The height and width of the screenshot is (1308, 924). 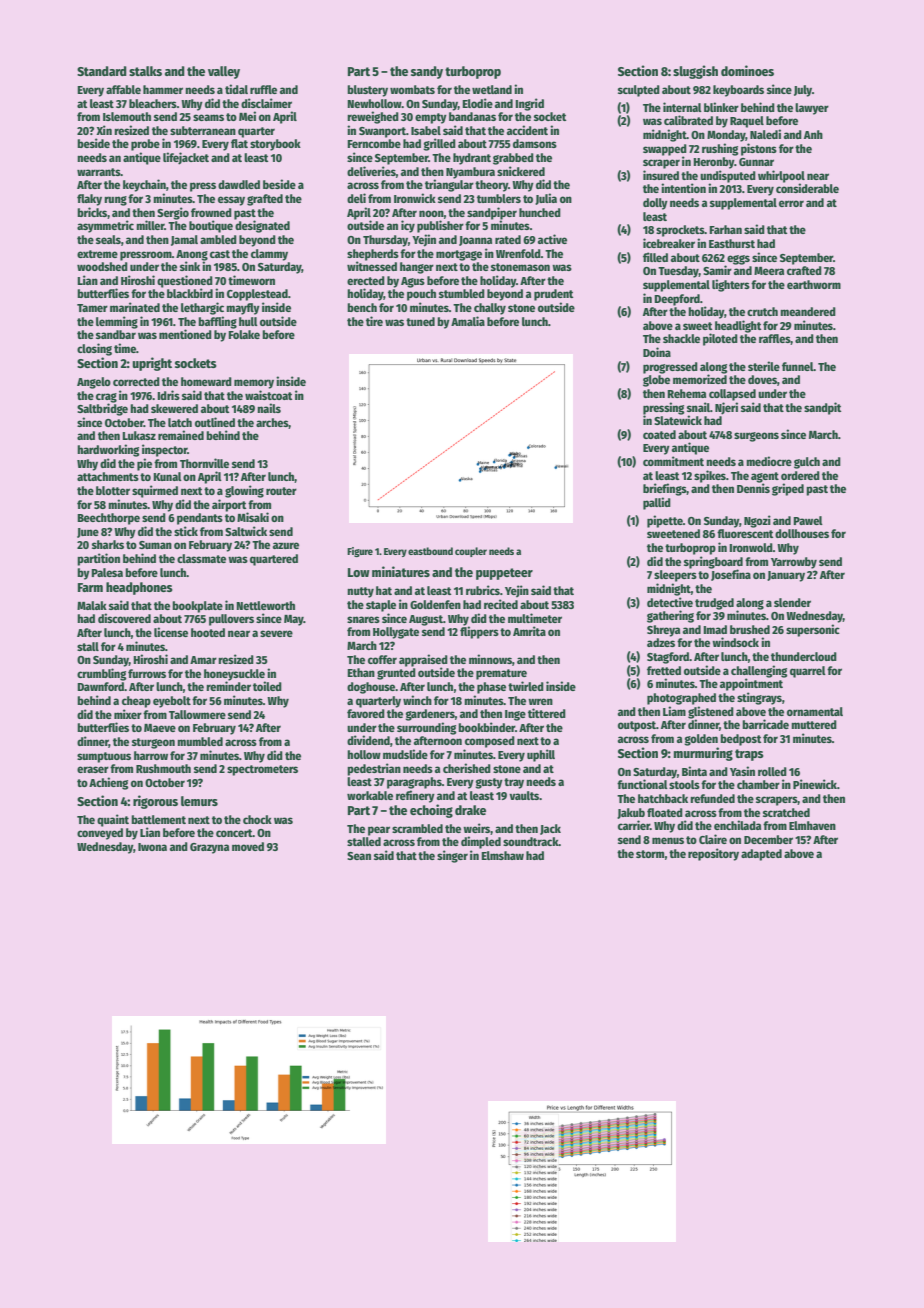 I want to click on triangular, so click(x=449, y=185).
